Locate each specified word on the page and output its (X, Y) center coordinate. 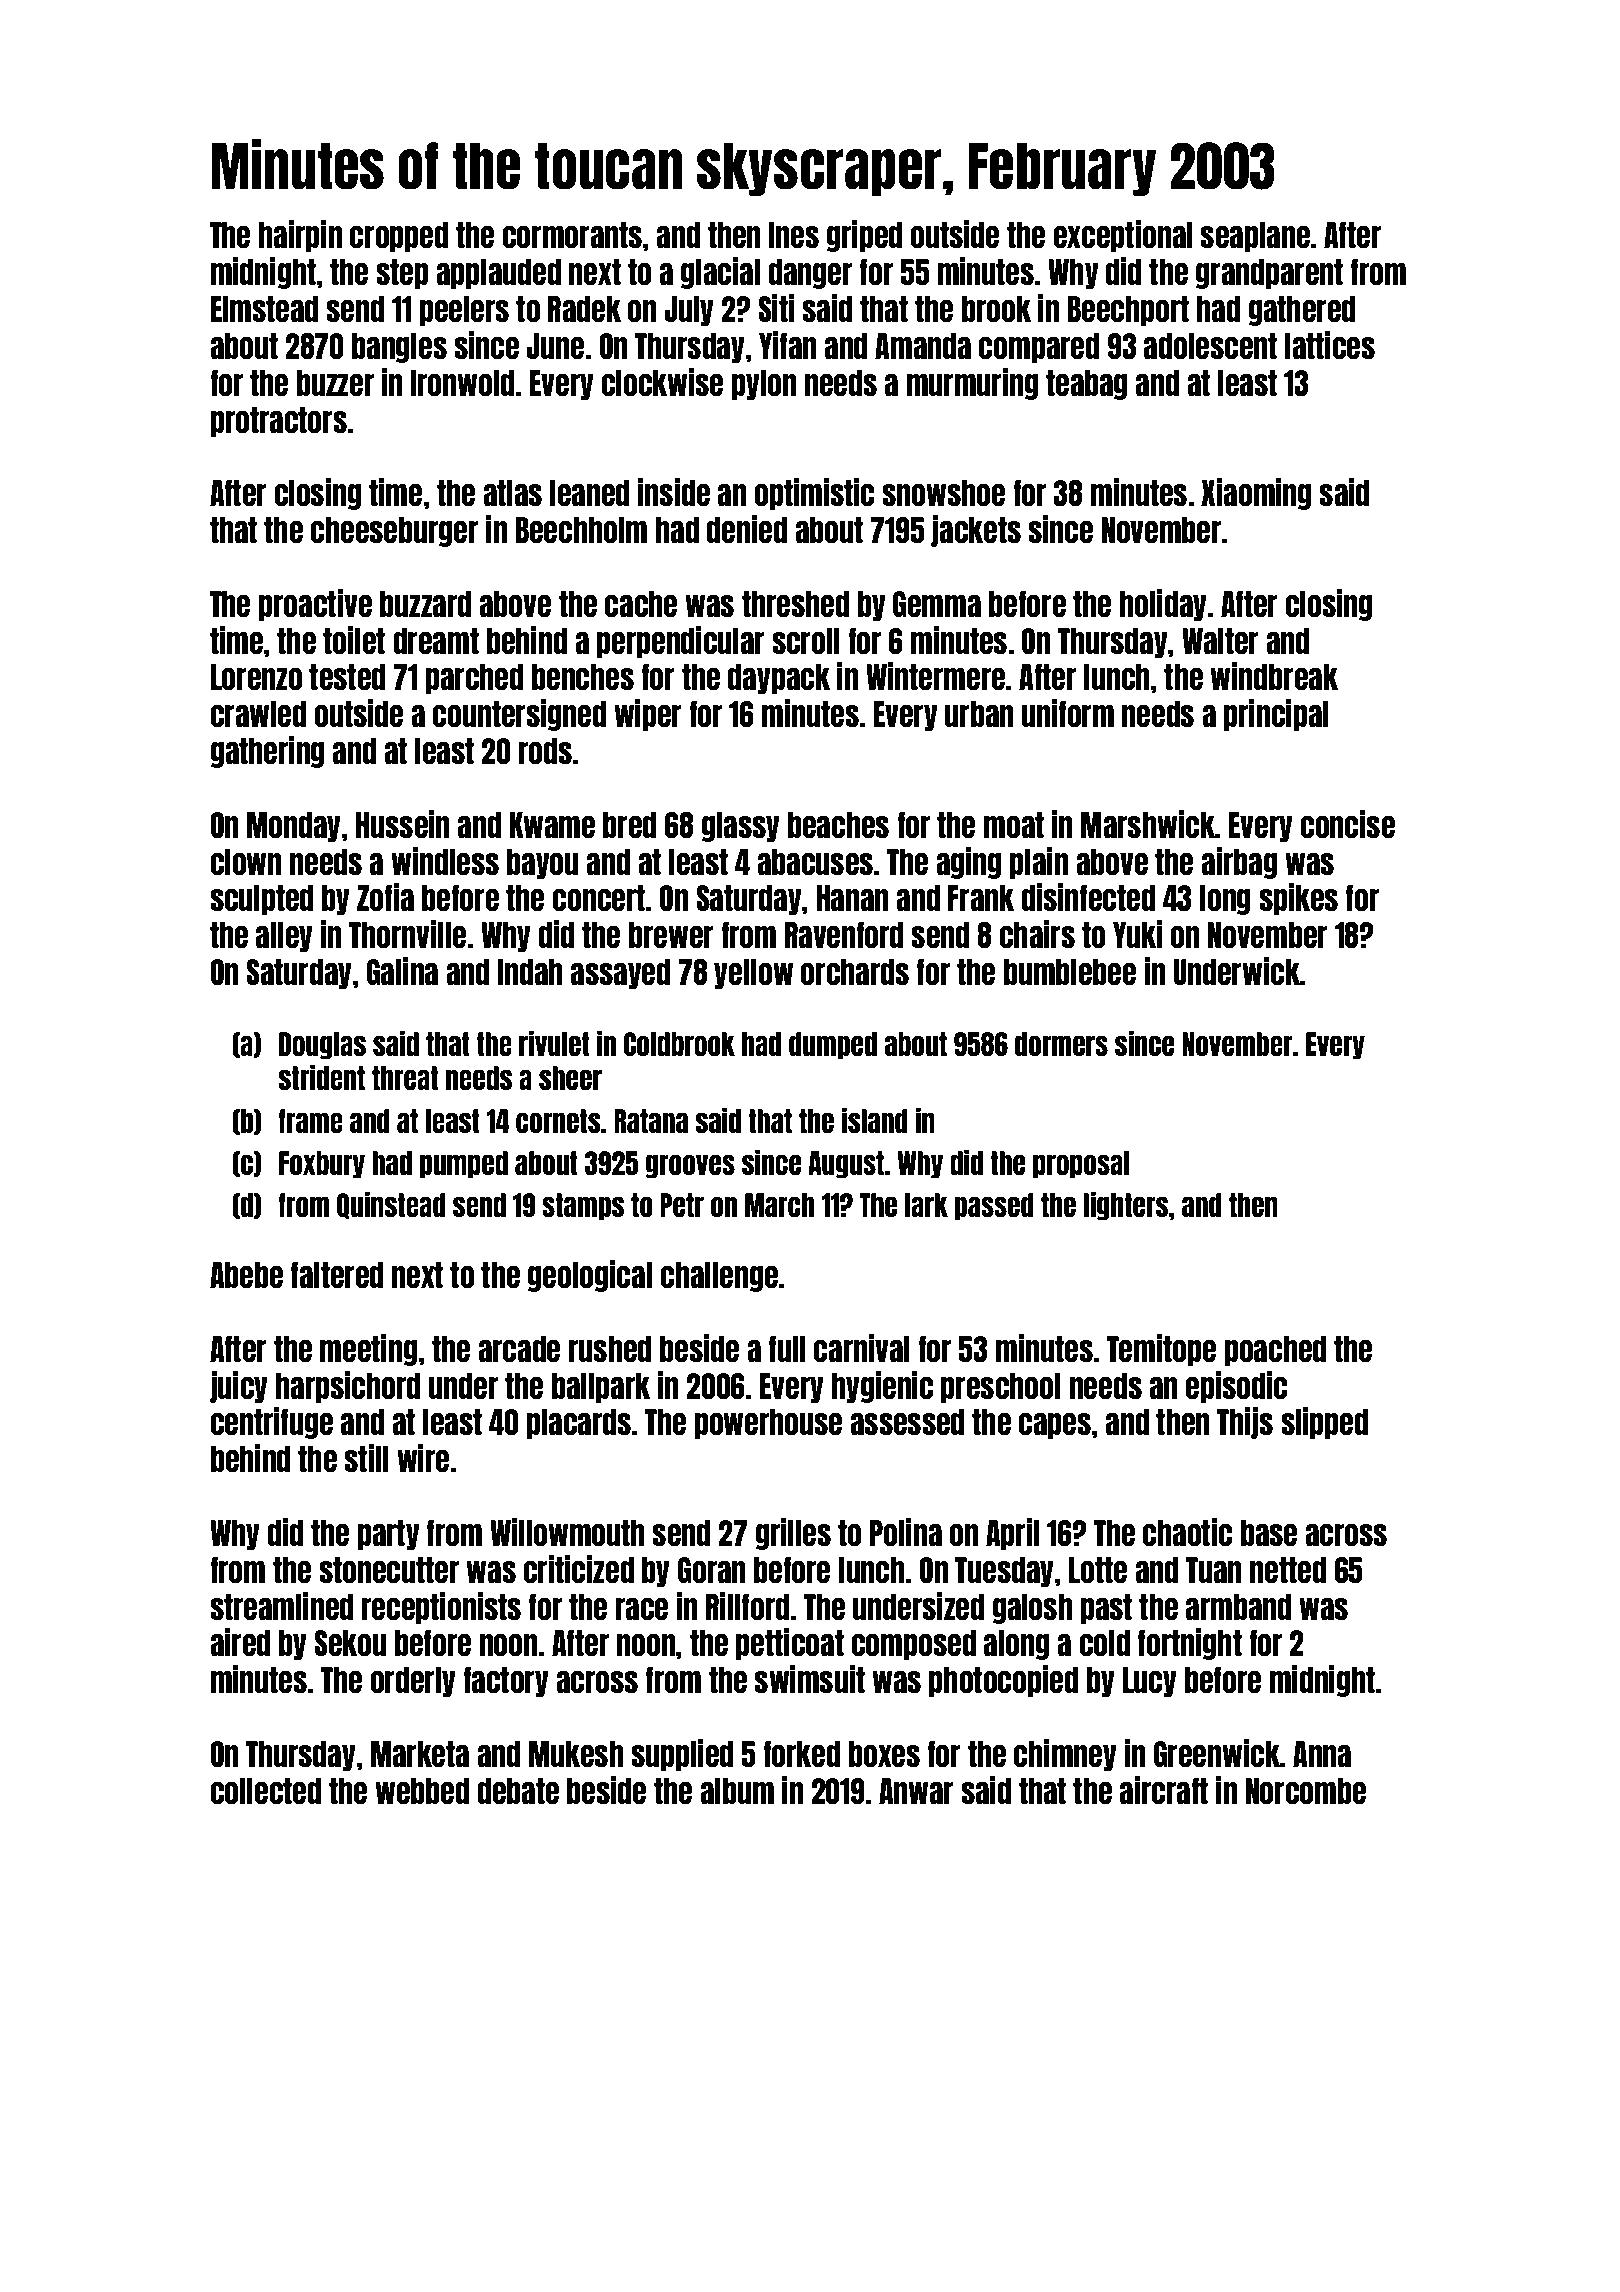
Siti (776, 308)
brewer (671, 935)
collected (266, 1791)
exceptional (1123, 236)
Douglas (322, 1046)
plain (1039, 863)
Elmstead (264, 309)
